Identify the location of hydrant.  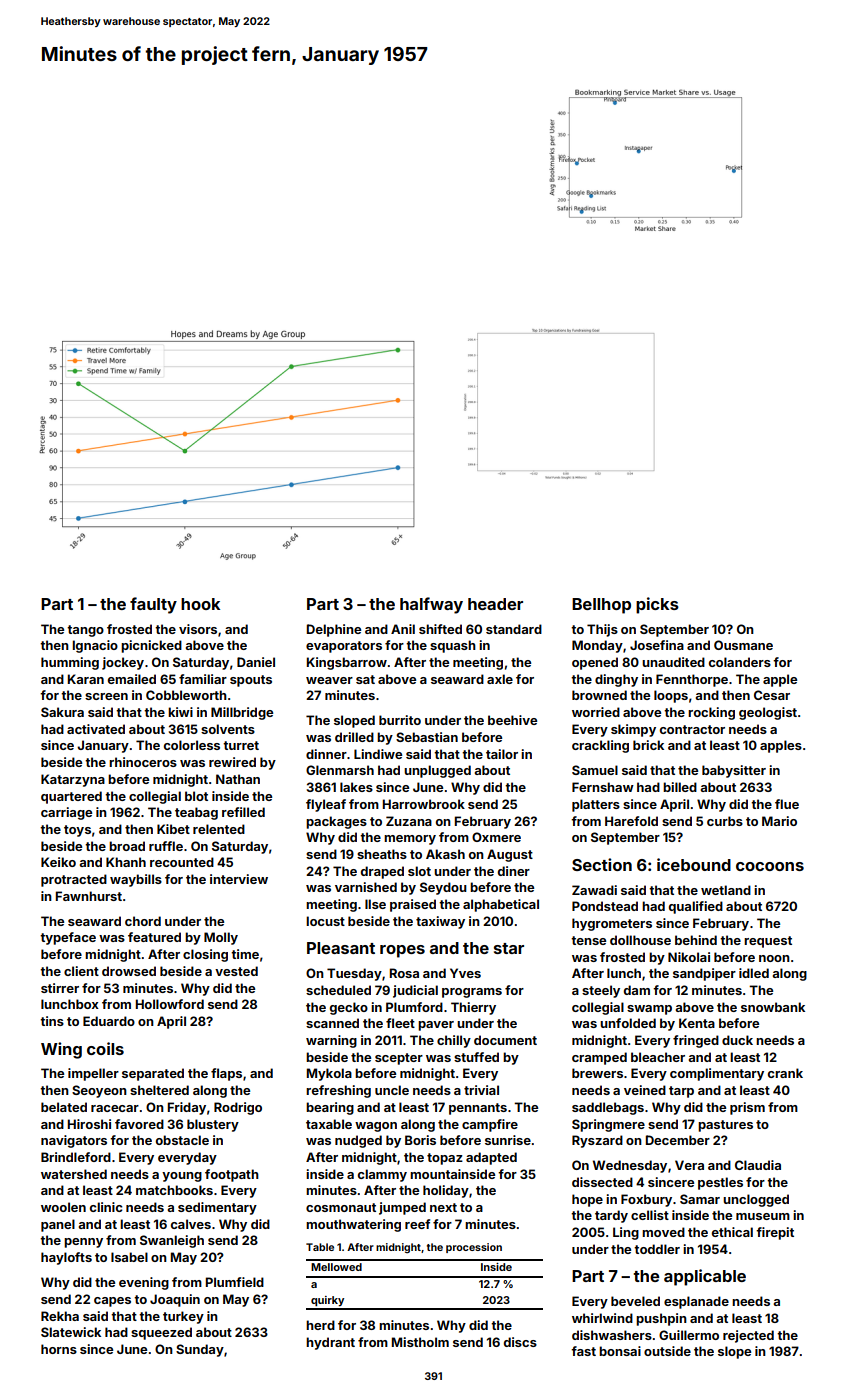
(330, 1343).
